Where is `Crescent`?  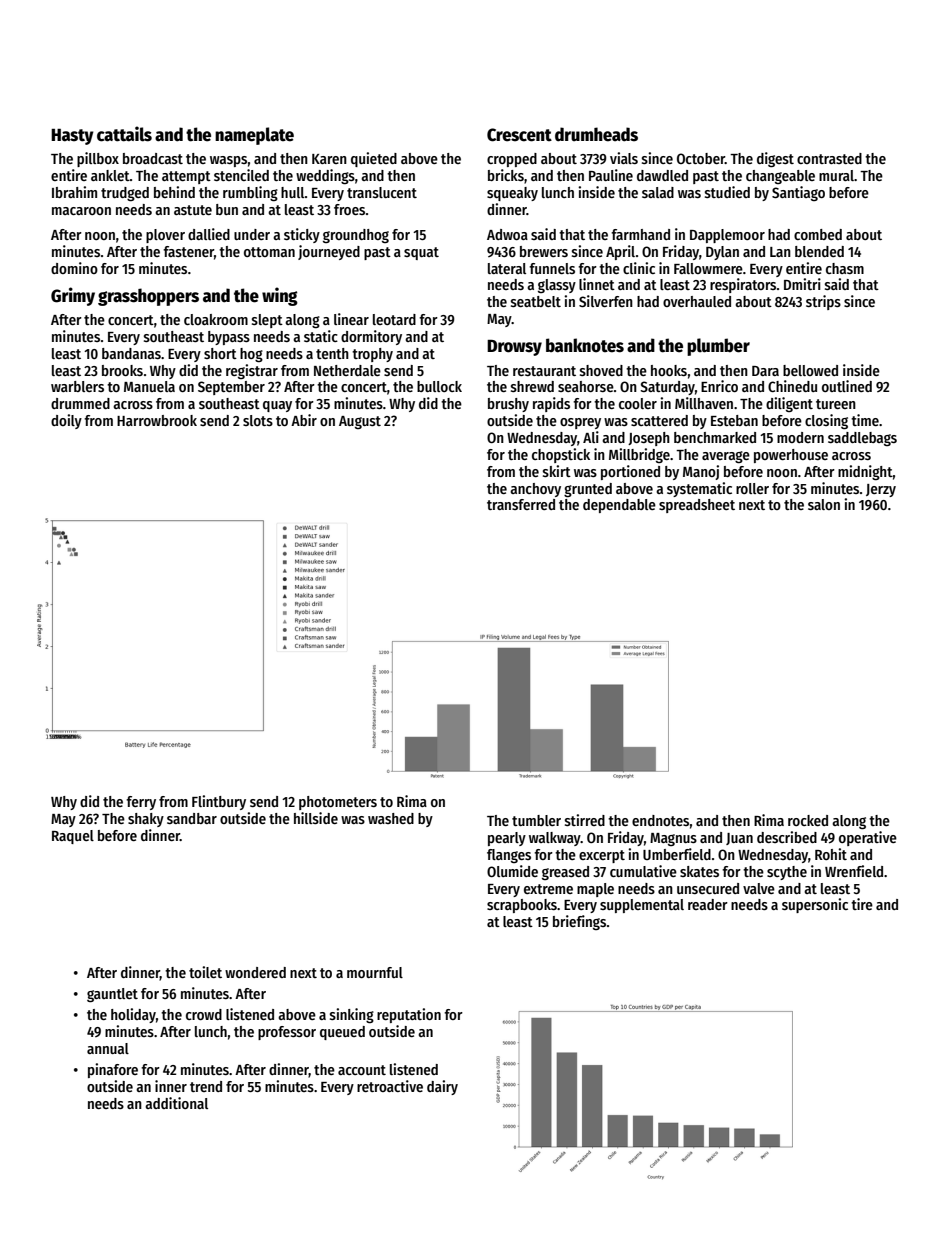 Crescent is located at coordinates (519, 135).
